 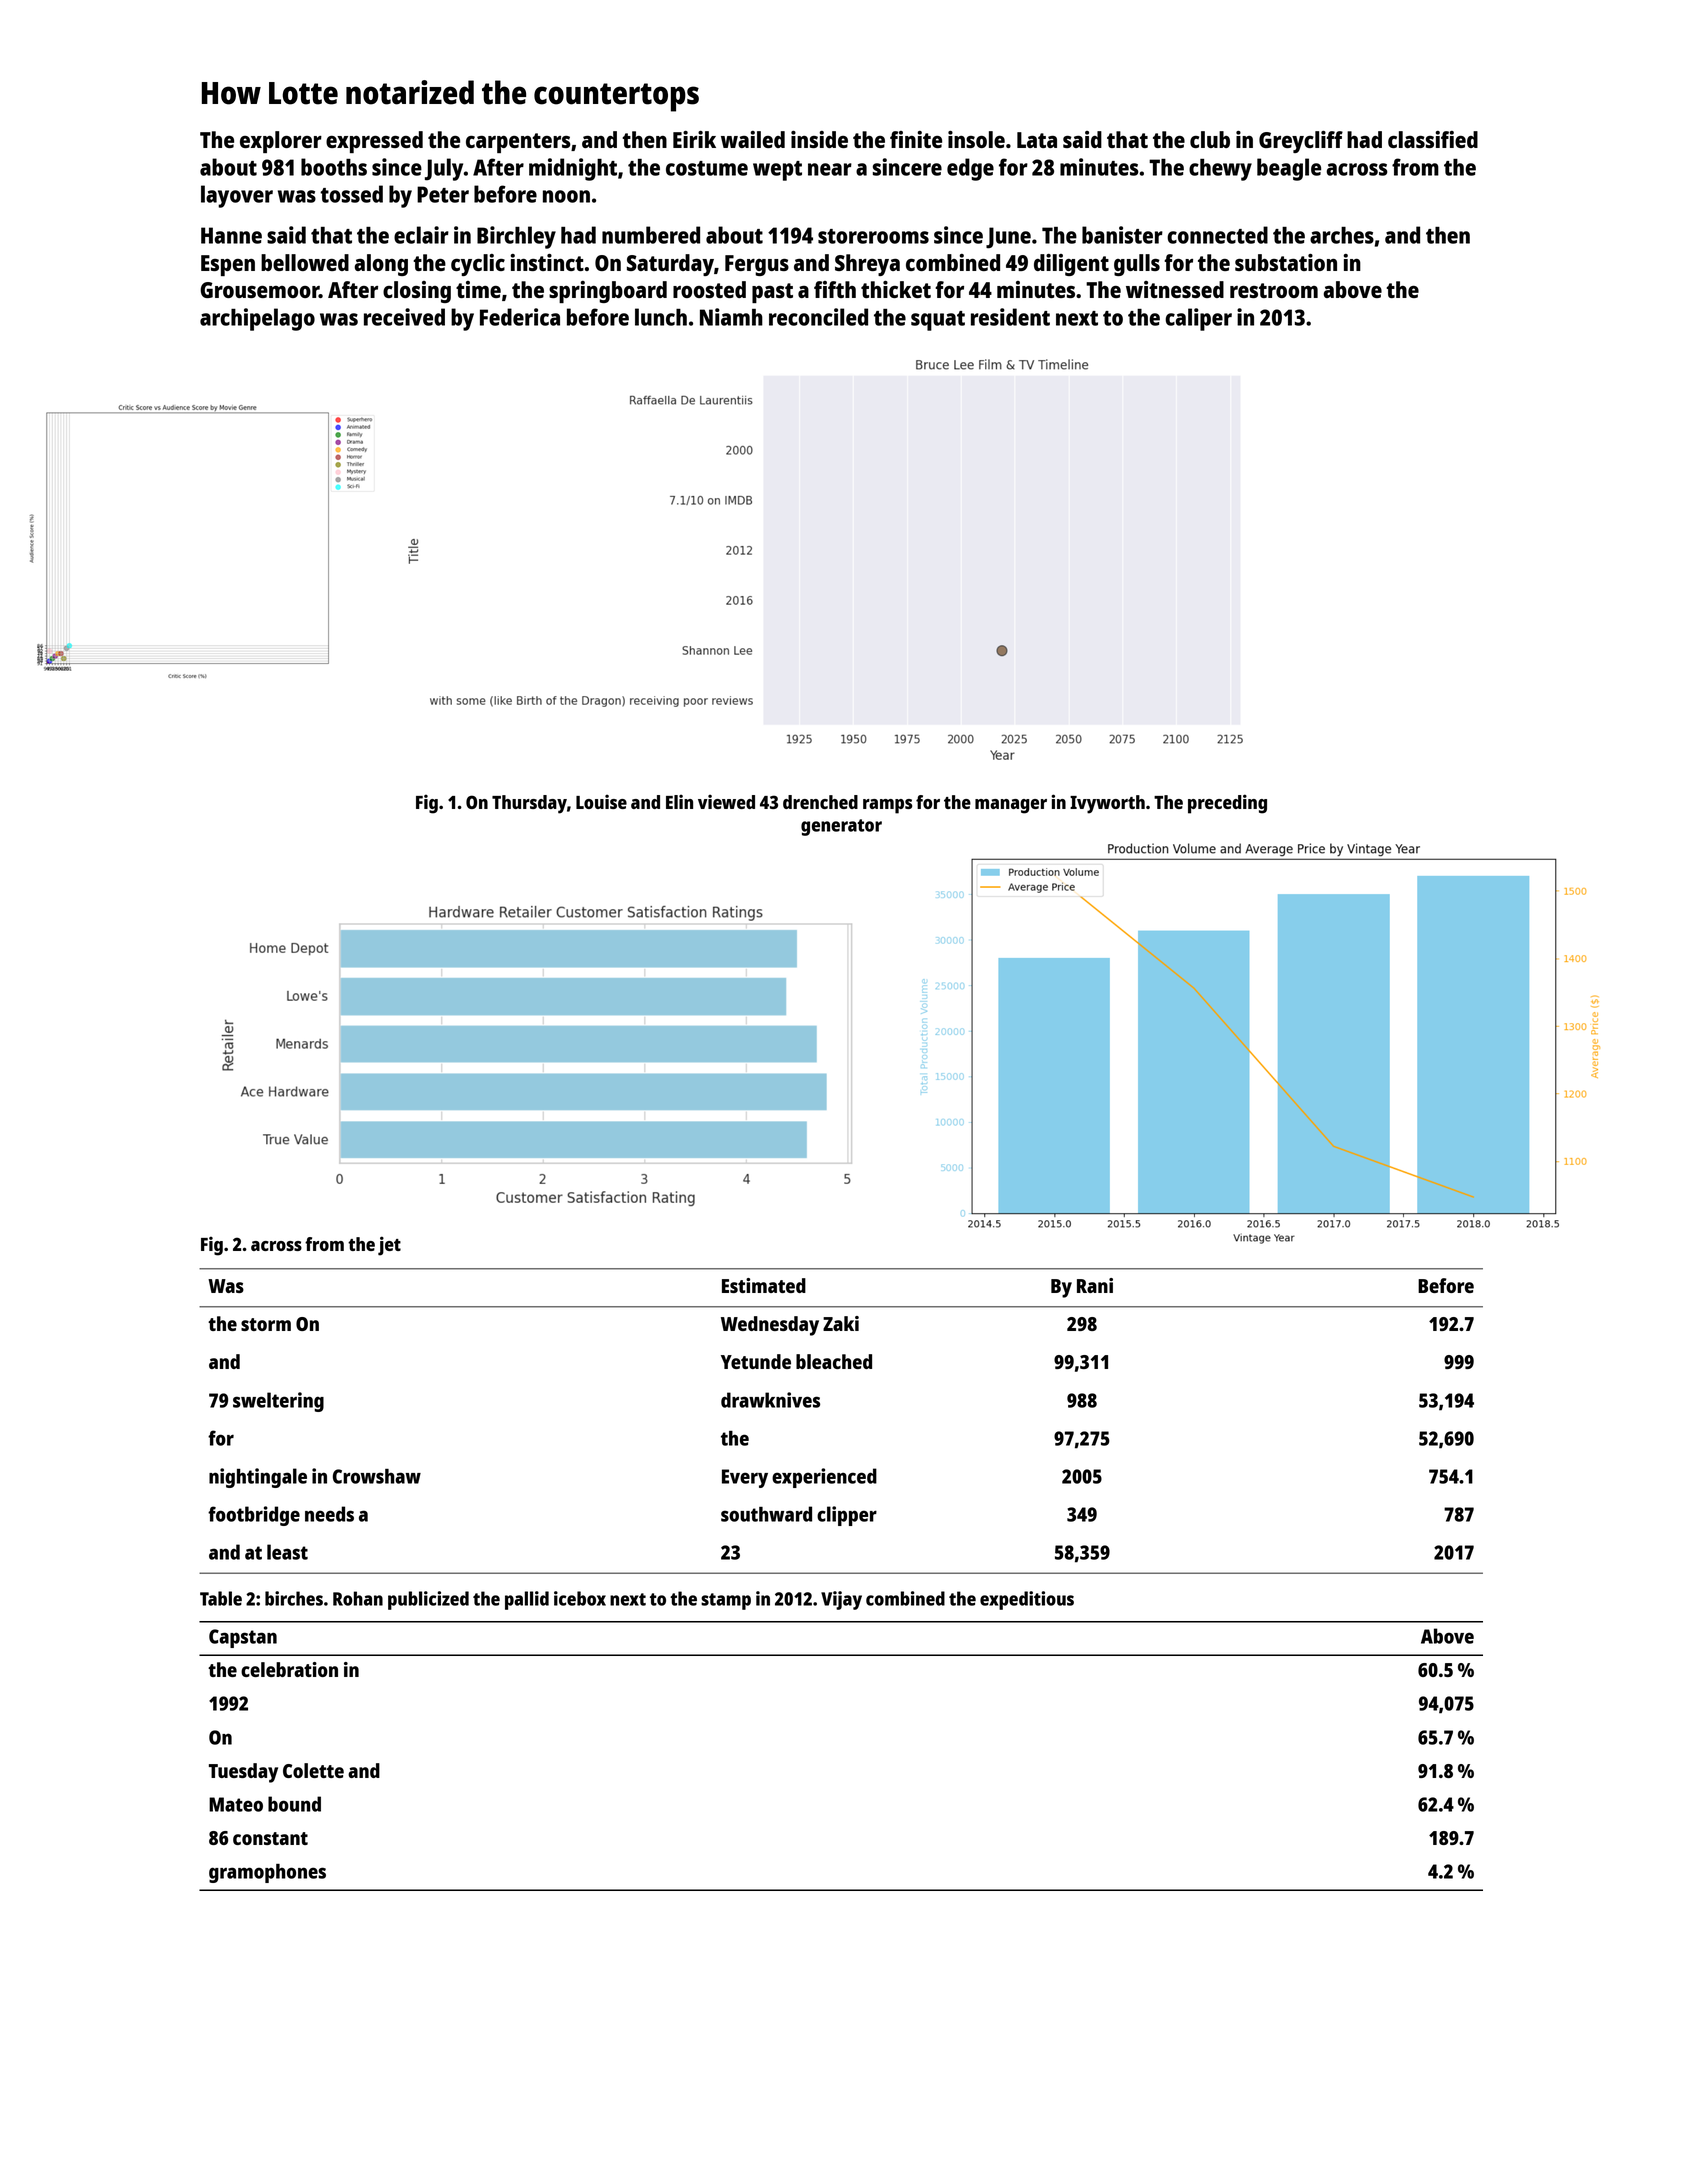 What do you see at coordinates (1095, 1285) in the screenshot?
I see `Rani` at bounding box center [1095, 1285].
